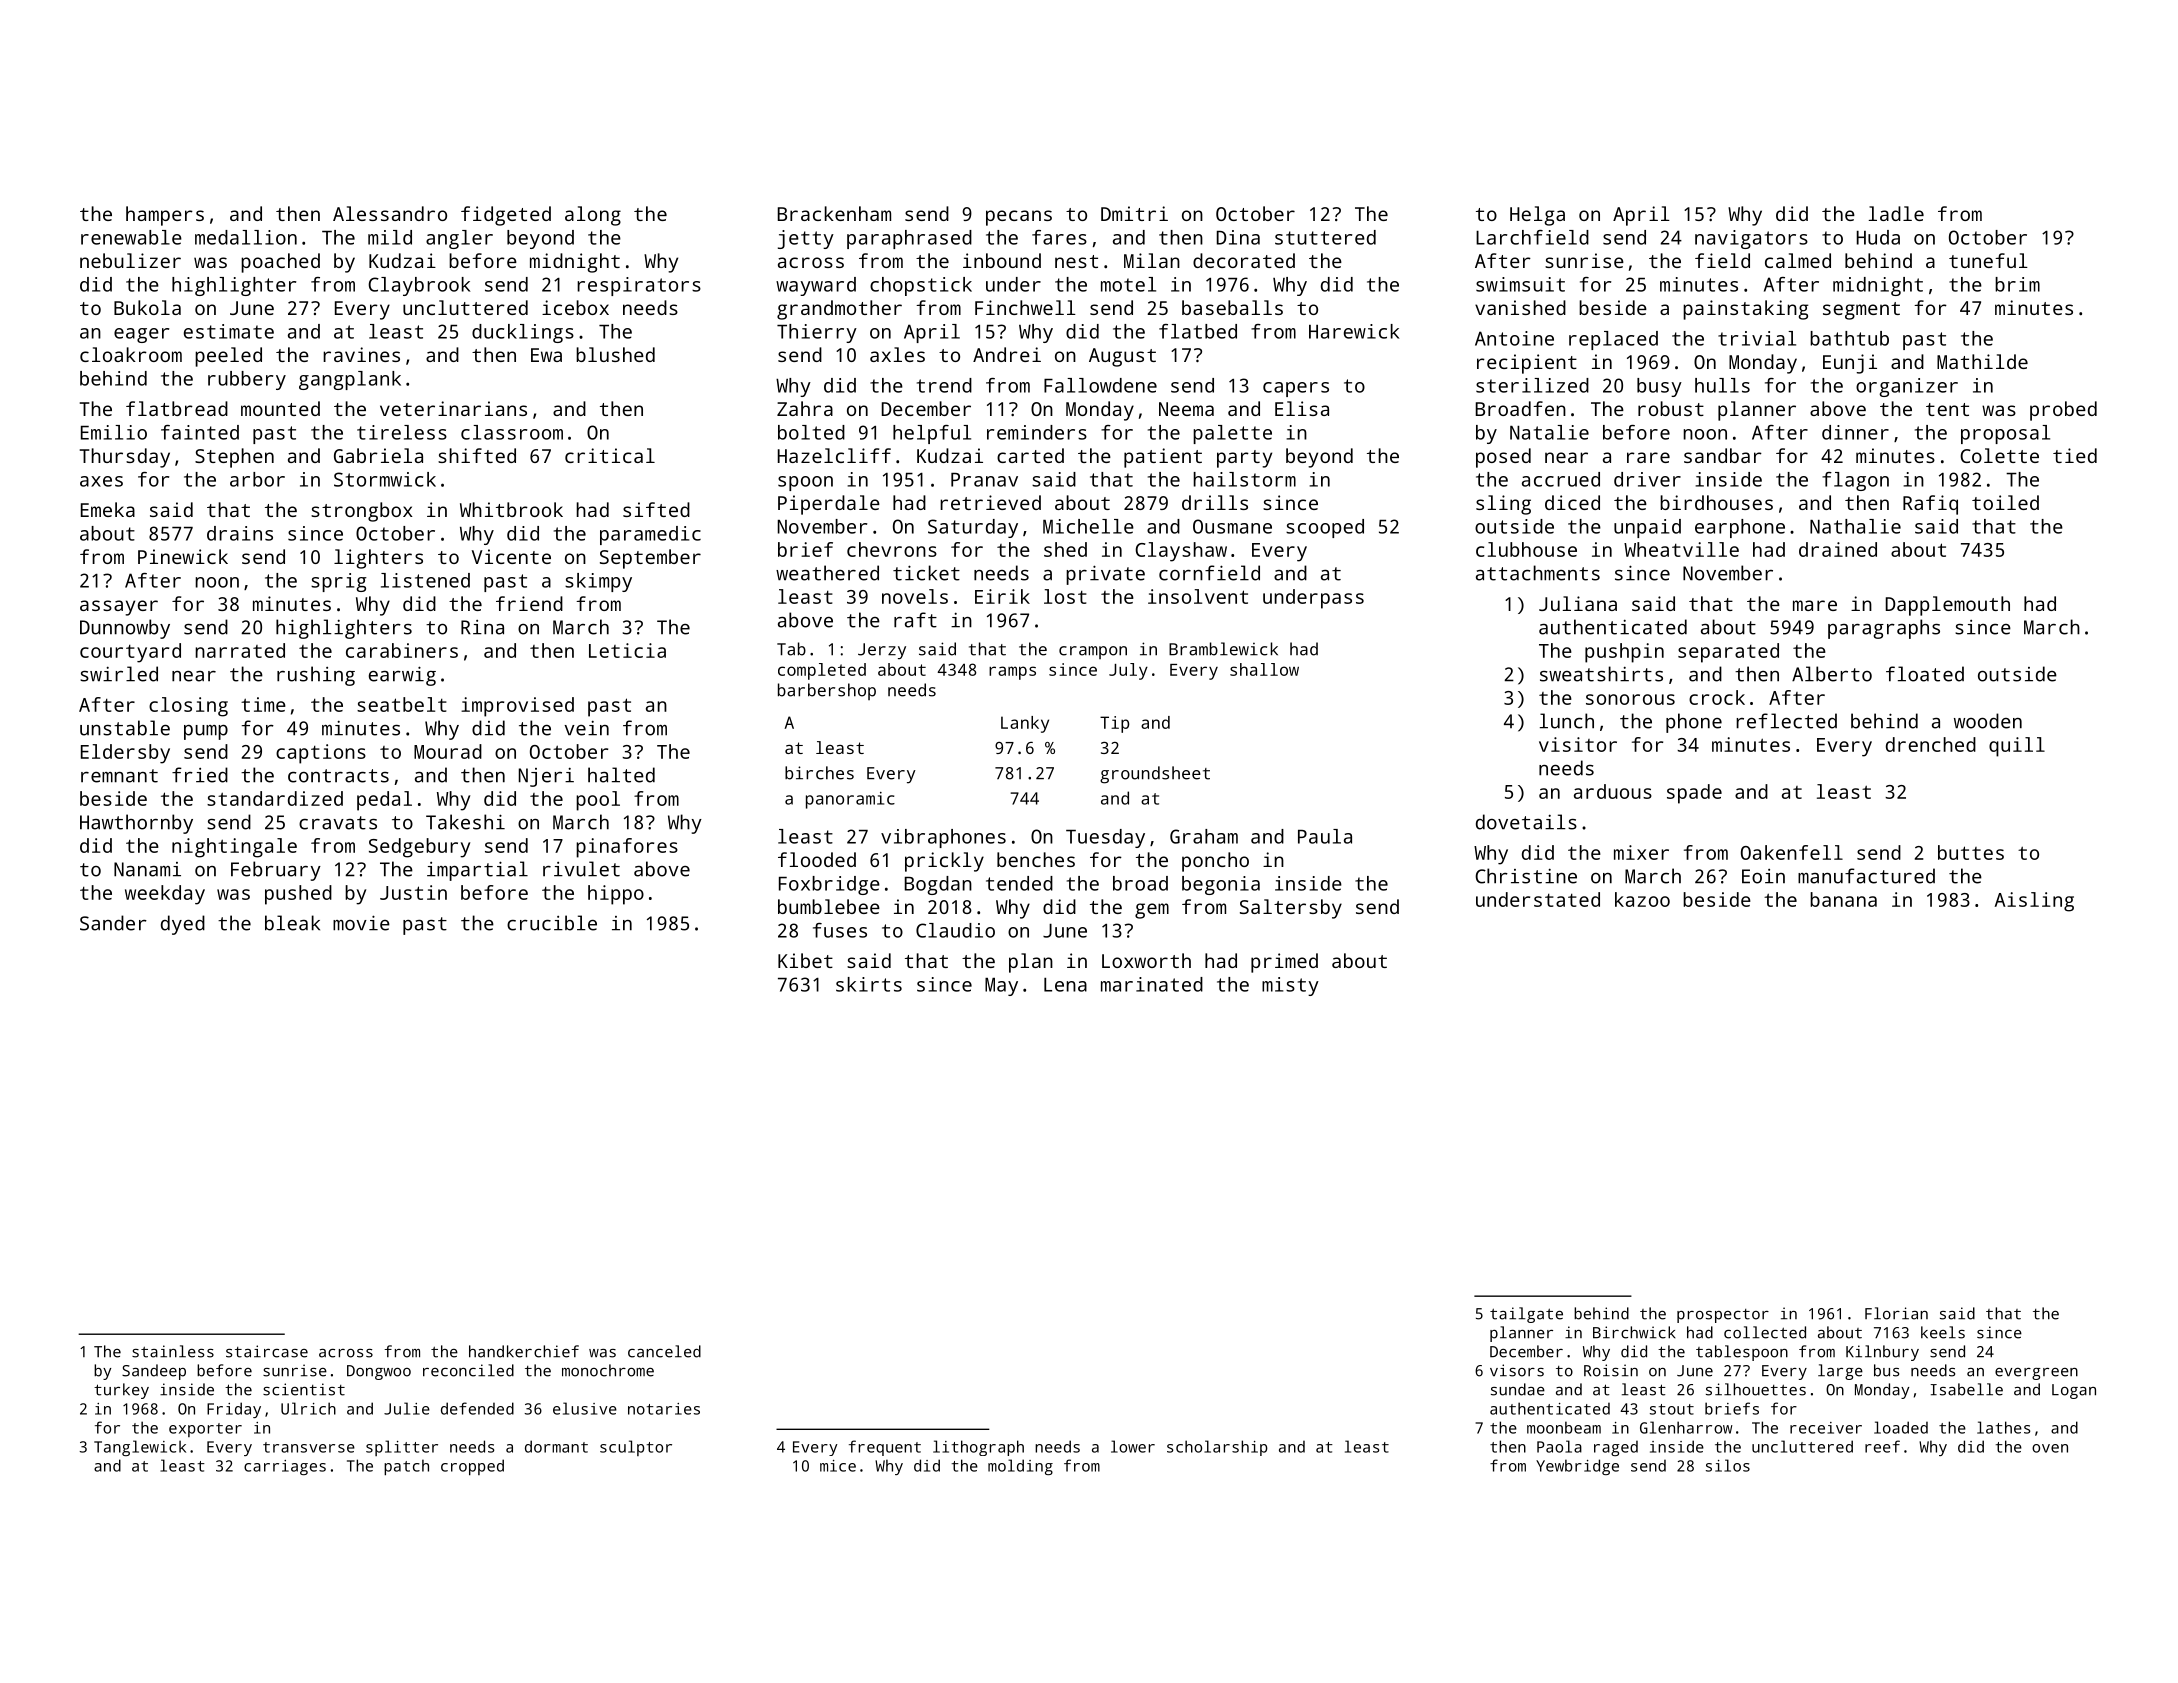  What do you see at coordinates (140, 1448) in the screenshot?
I see `Tanglewick` at bounding box center [140, 1448].
